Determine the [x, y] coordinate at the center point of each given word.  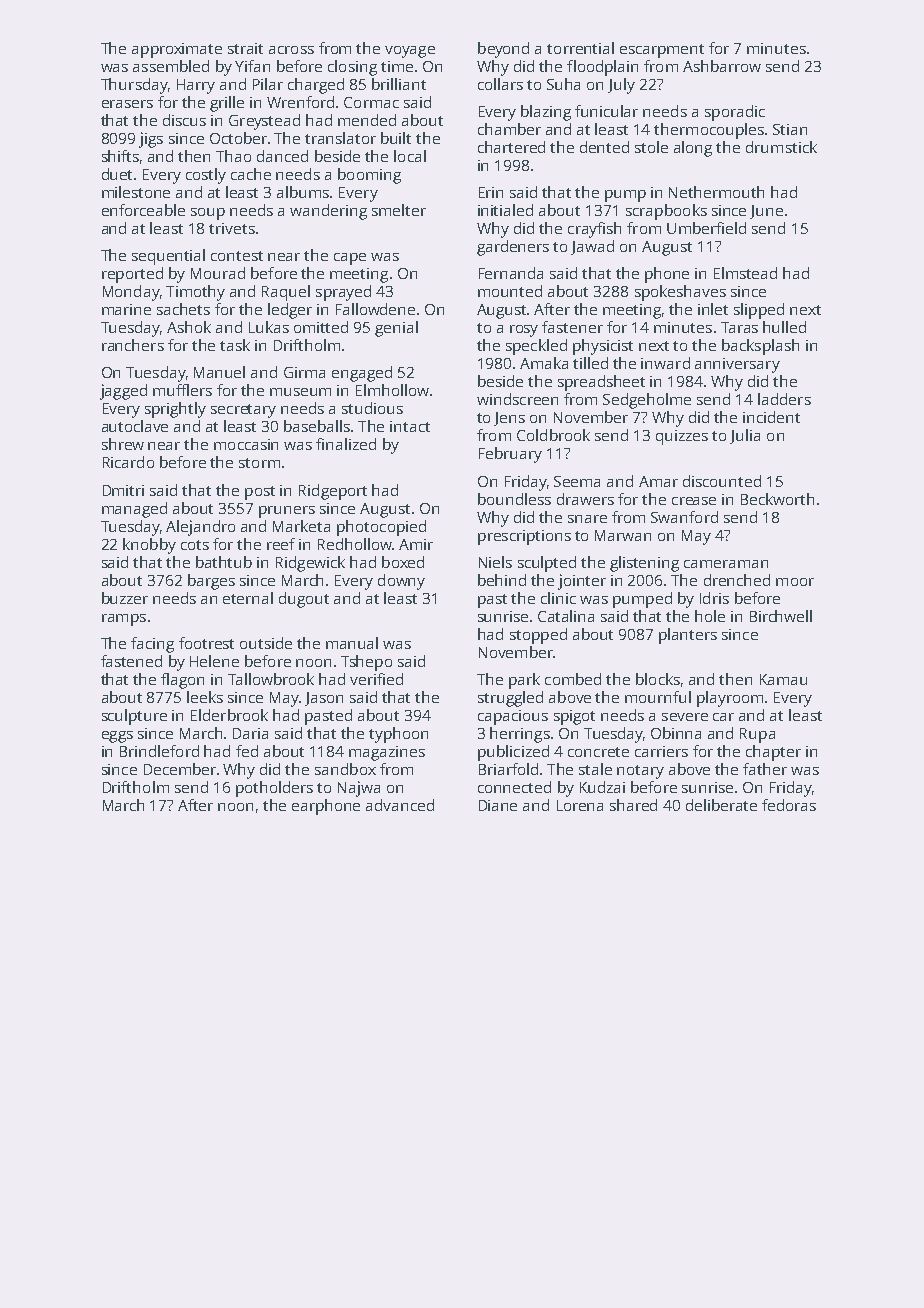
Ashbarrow [722, 66]
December [180, 769]
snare [587, 519]
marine [126, 309]
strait [245, 48]
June [766, 212]
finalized [346, 444]
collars [500, 84]
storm [259, 463]
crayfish [594, 230]
